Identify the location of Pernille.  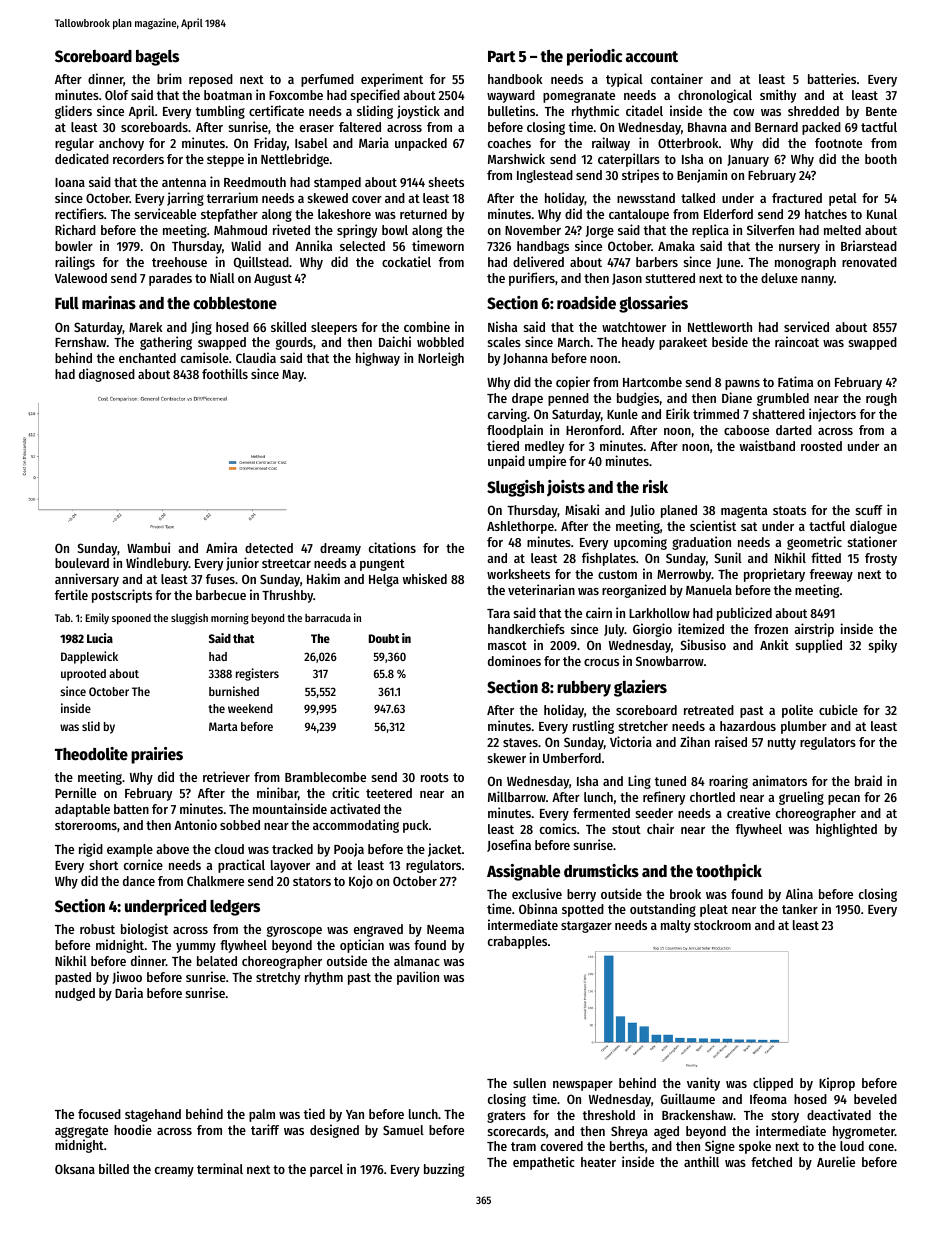
(75, 792).
